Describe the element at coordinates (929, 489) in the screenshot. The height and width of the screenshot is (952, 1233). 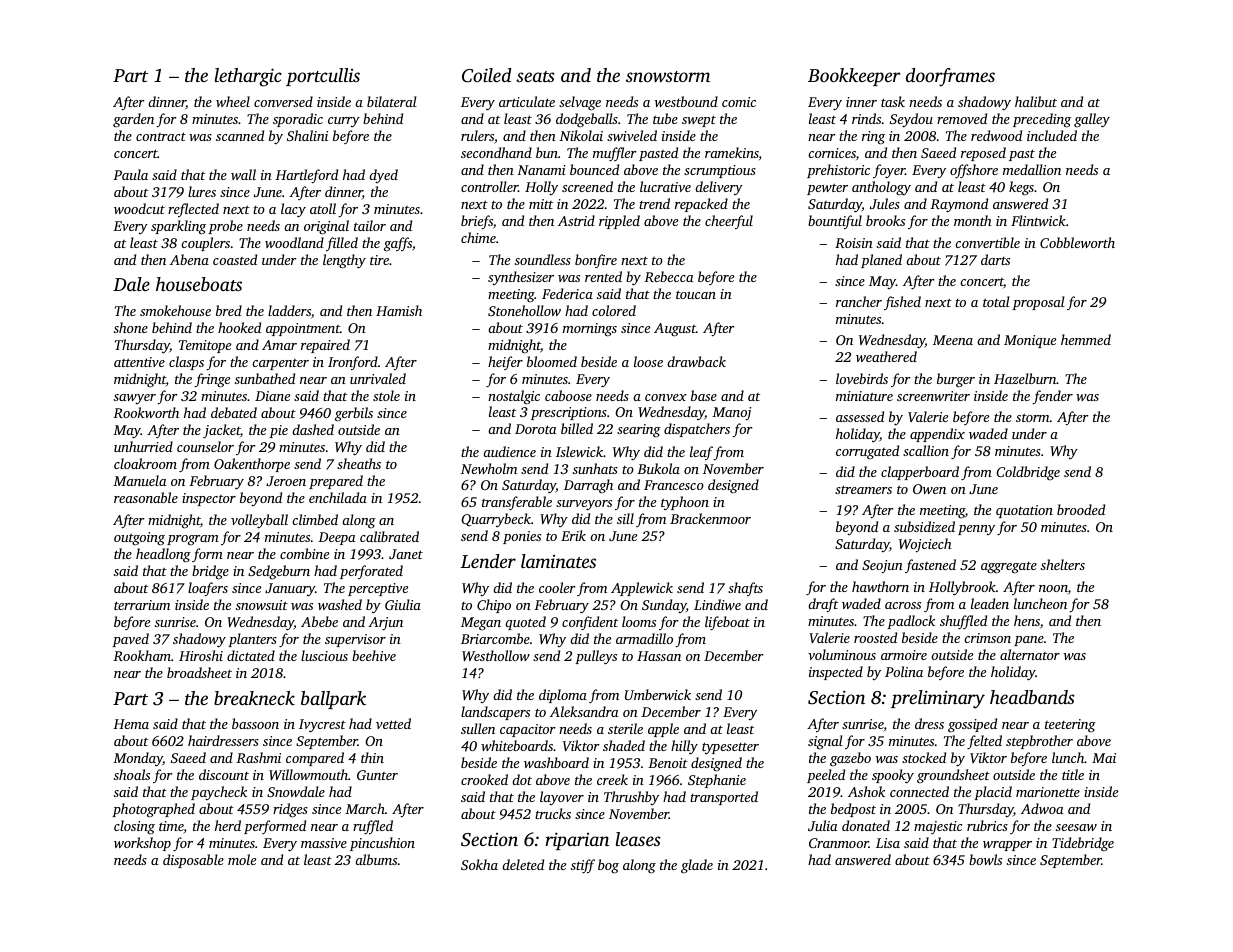
I see `Owen` at that location.
